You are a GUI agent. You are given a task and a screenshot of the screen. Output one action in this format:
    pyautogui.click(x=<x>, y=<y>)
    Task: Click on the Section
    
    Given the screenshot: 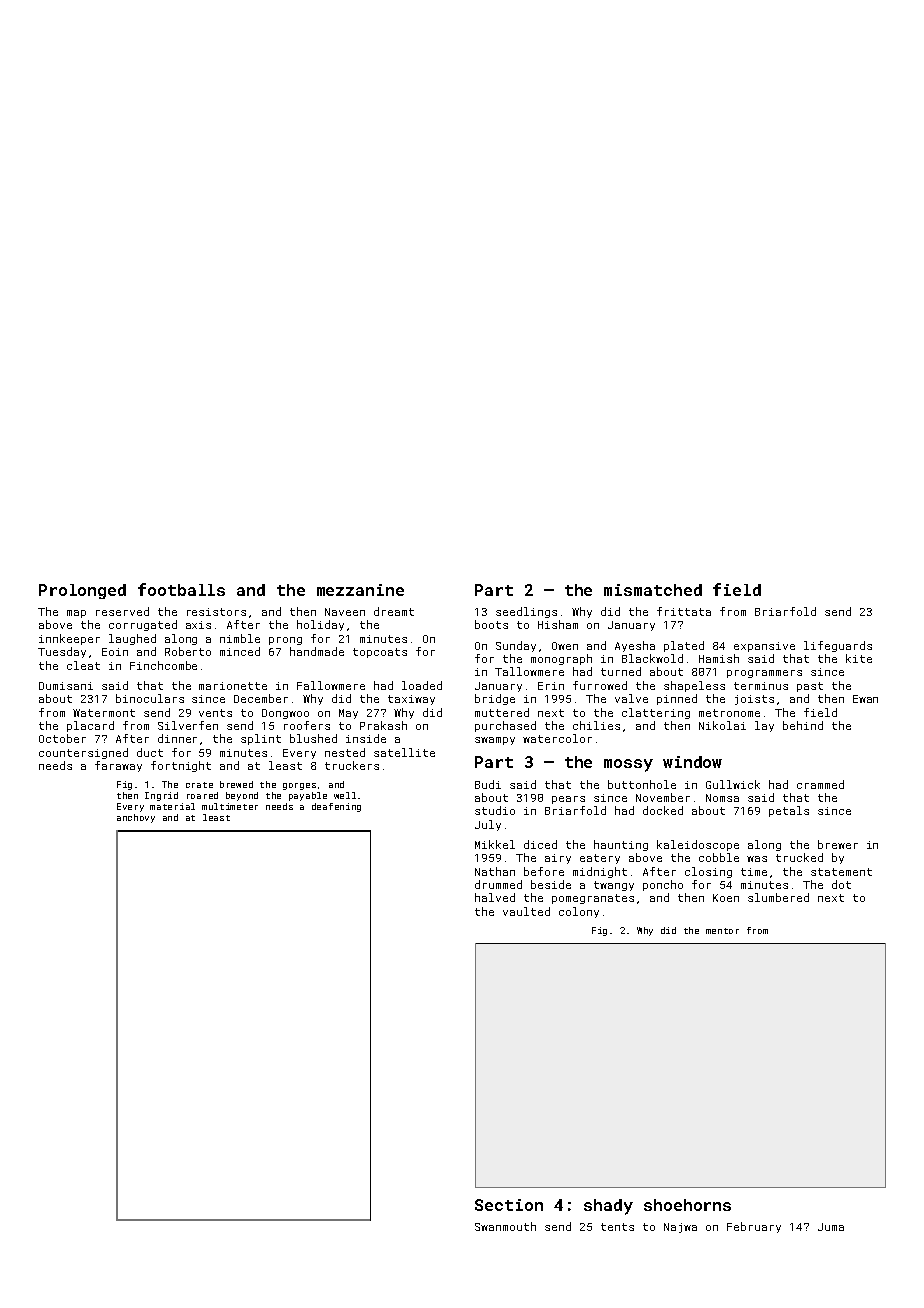 What is the action you would take?
    pyautogui.click(x=509, y=1205)
